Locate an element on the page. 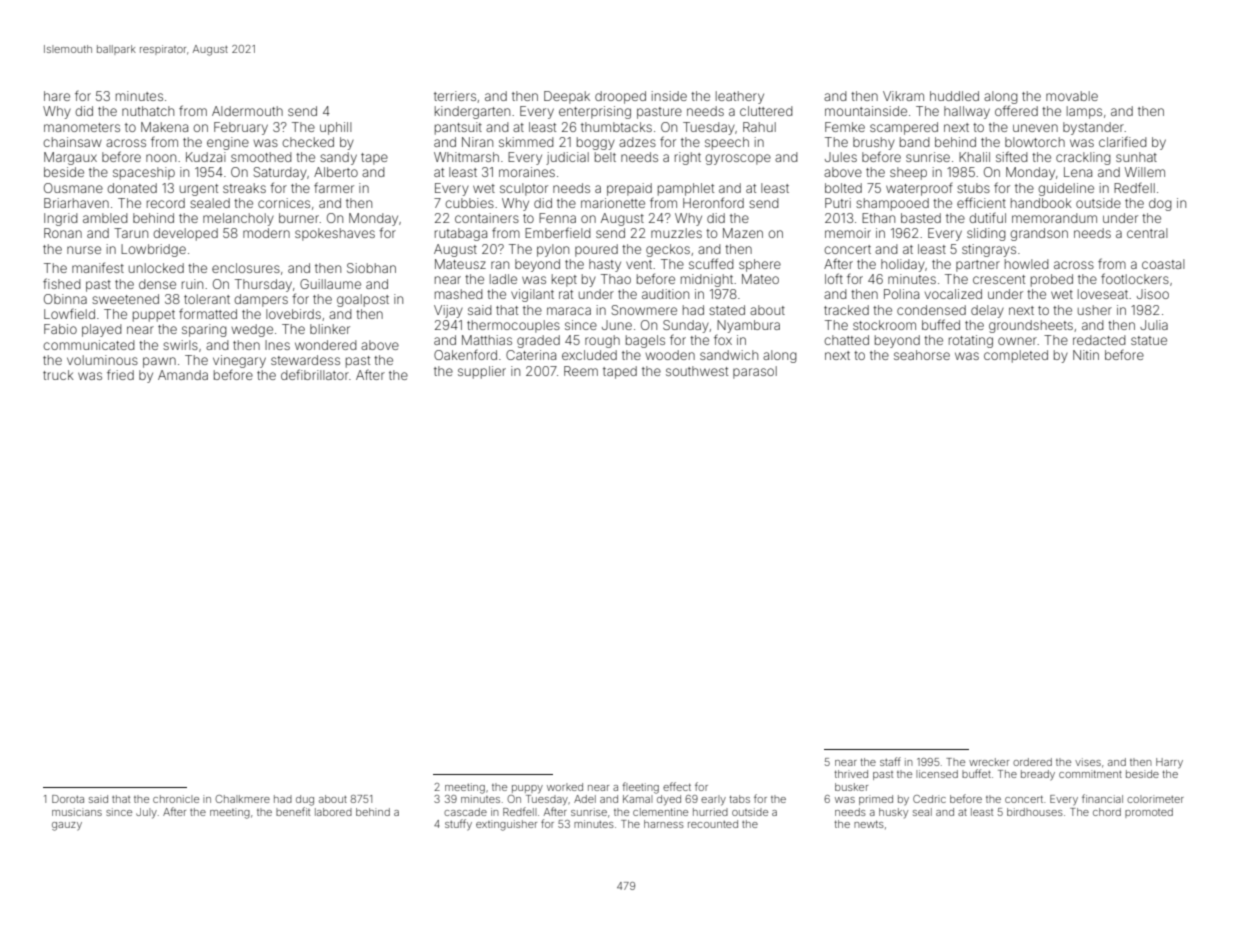 The width and height of the image is (1233, 952). dug is located at coordinates (305, 800).
